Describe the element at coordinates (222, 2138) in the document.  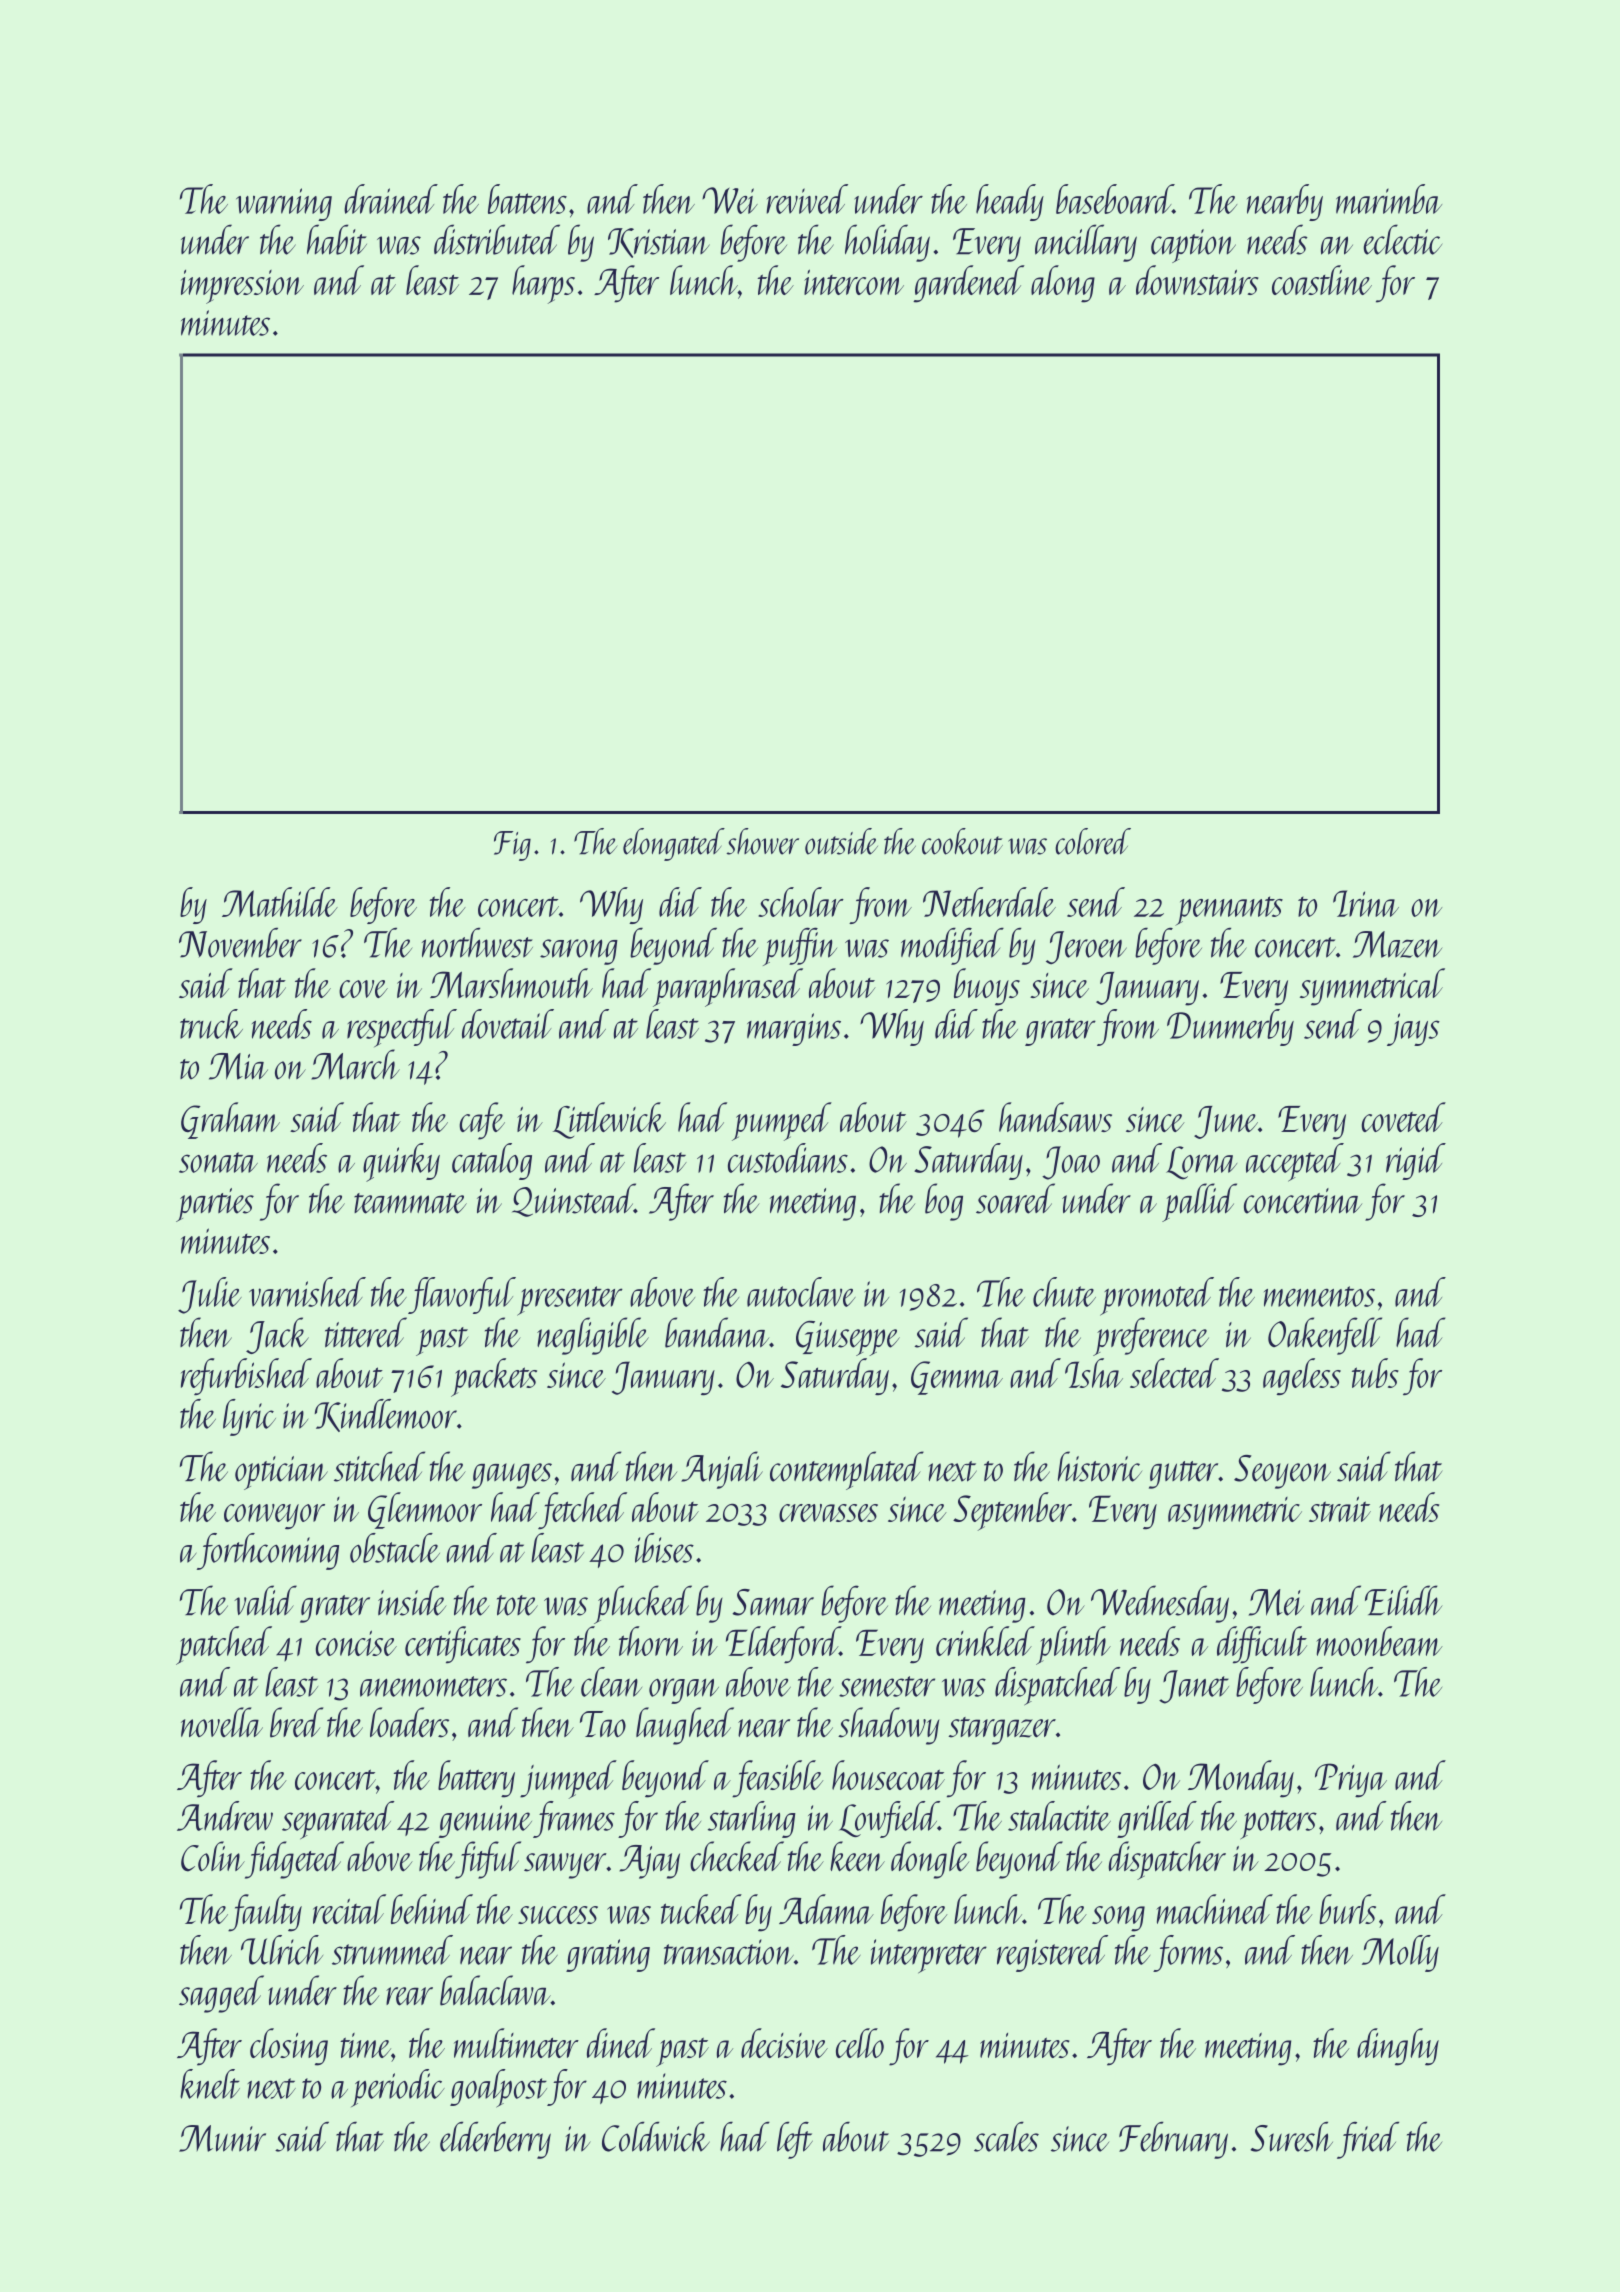
I see `Munir` at that location.
